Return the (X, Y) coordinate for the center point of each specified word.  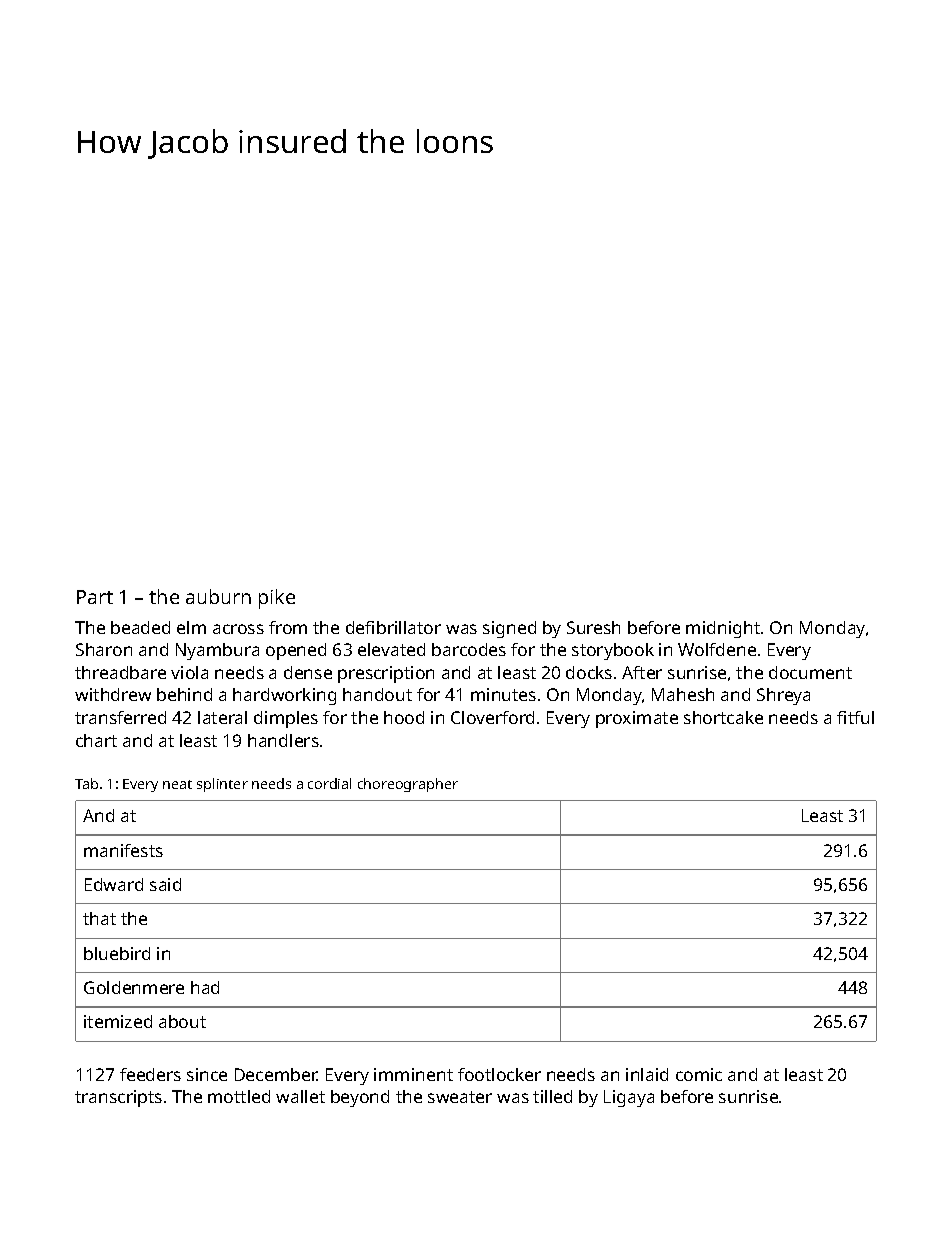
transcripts (118, 1098)
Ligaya (629, 1098)
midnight (723, 629)
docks (589, 672)
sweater (460, 1097)
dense (308, 672)
